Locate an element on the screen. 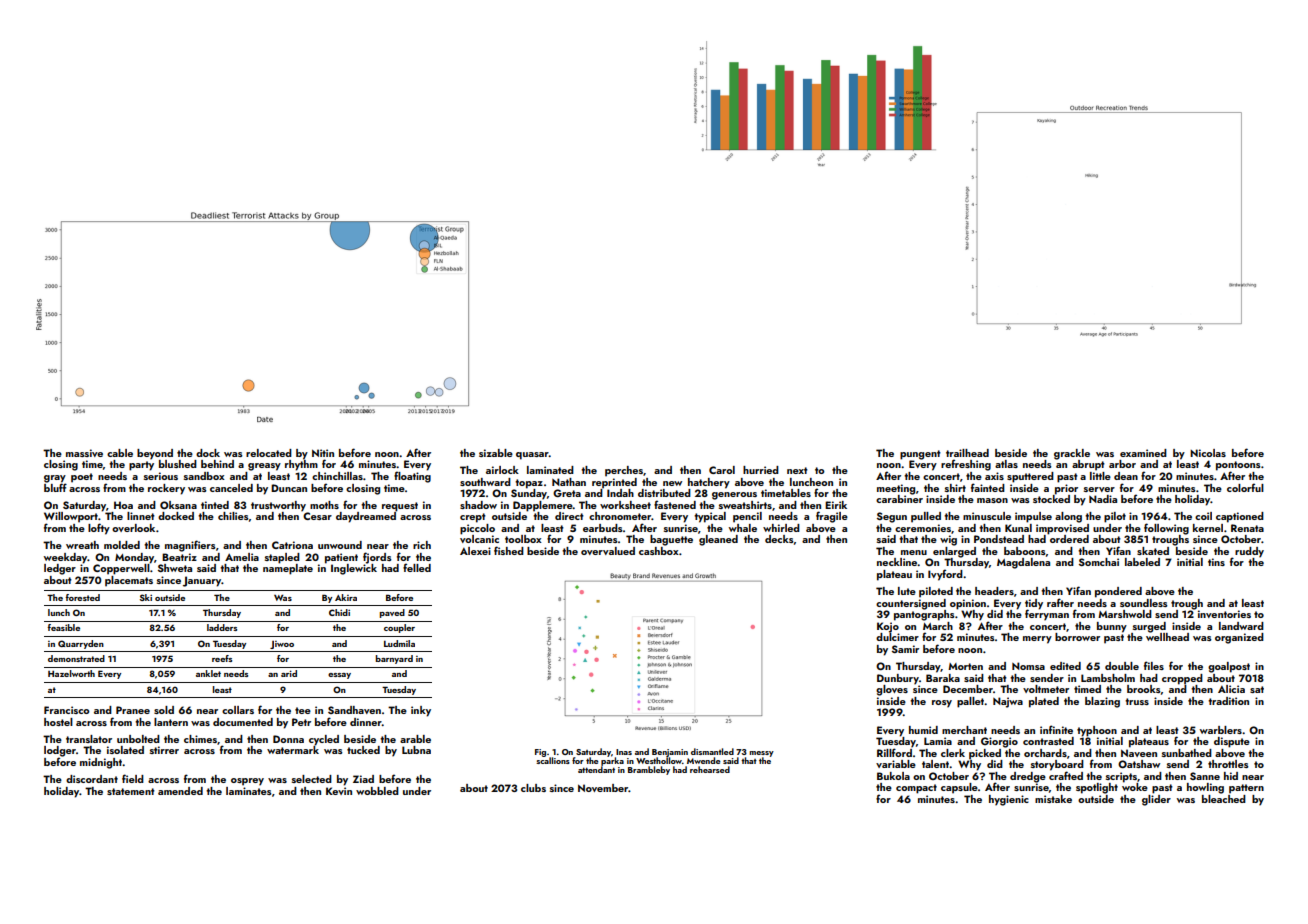  colorful is located at coordinates (1245, 487).
